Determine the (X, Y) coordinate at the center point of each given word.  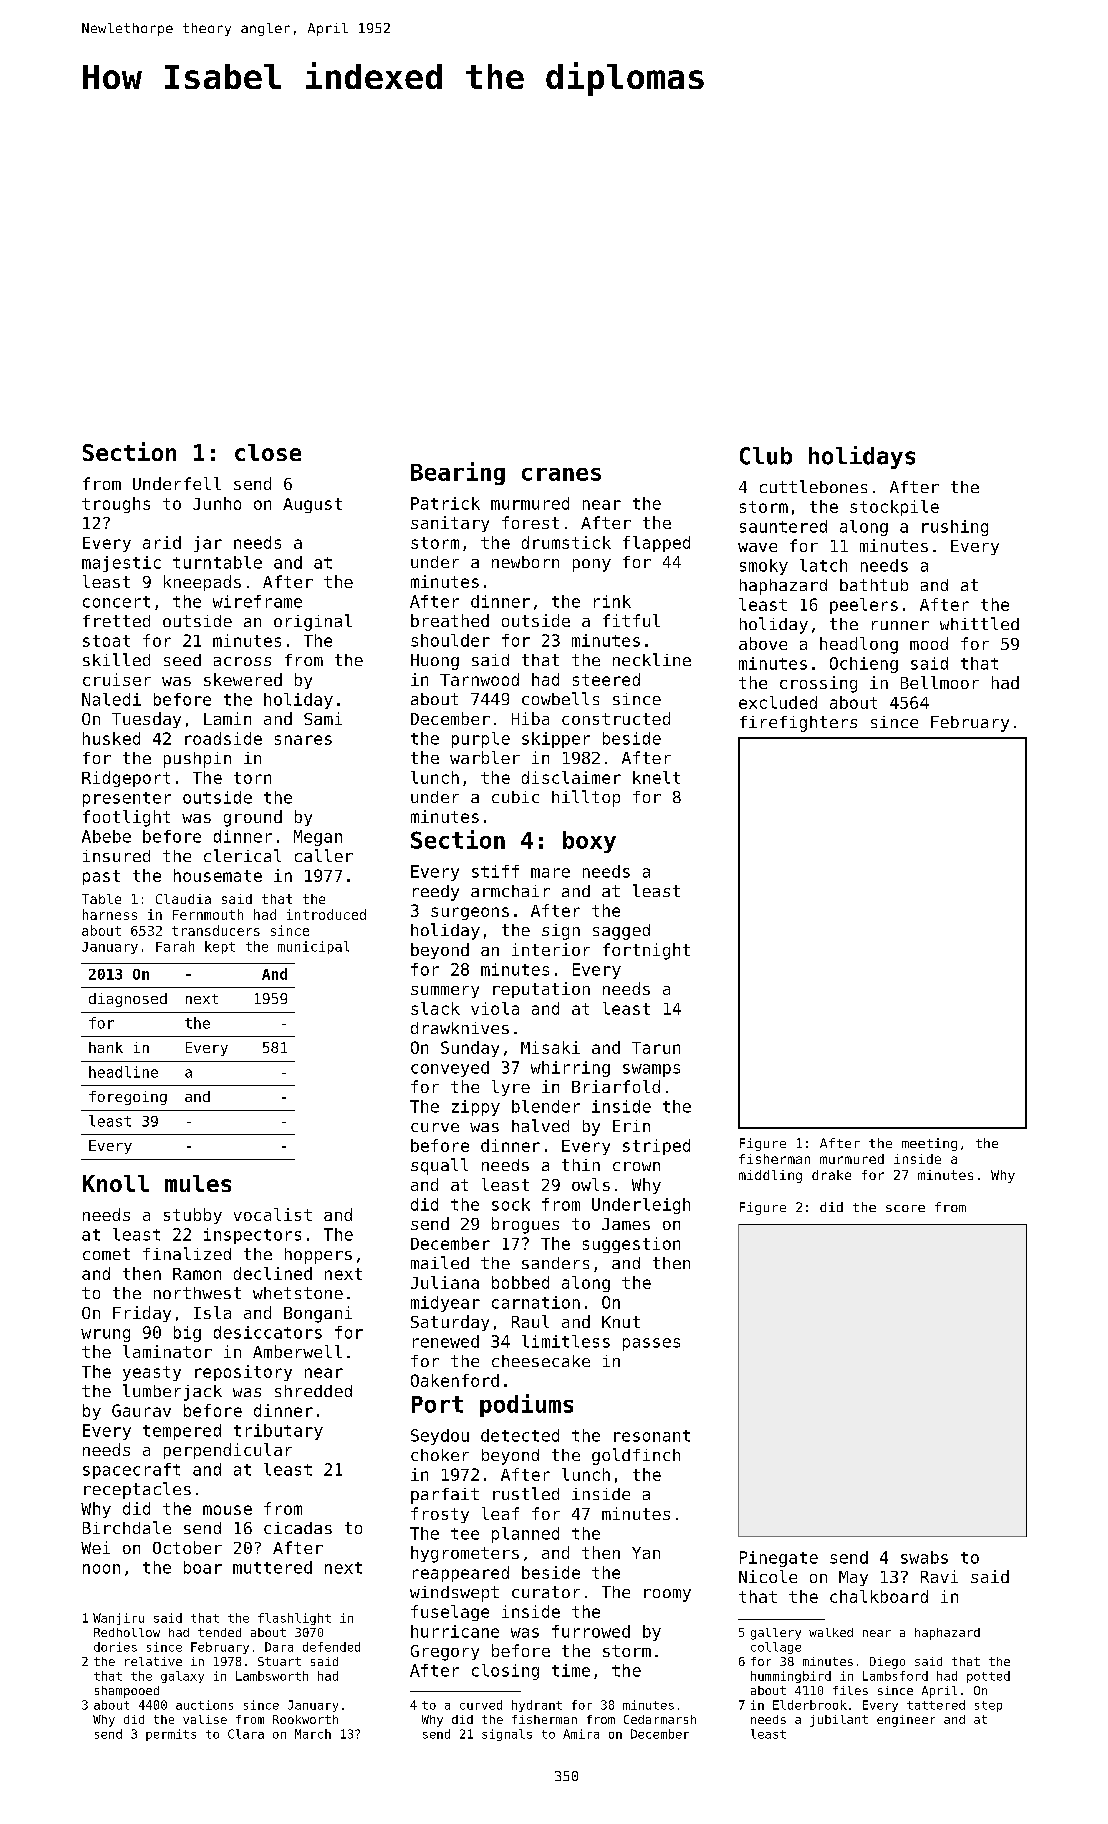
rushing (955, 528)
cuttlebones (813, 486)
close (268, 452)
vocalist (273, 1214)
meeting (929, 1144)
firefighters (798, 724)
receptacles (137, 1490)
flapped (656, 544)
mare (550, 873)
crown (636, 1166)
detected (520, 1435)
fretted (116, 621)
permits (171, 1735)
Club (766, 456)
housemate (218, 875)
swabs (924, 1557)
